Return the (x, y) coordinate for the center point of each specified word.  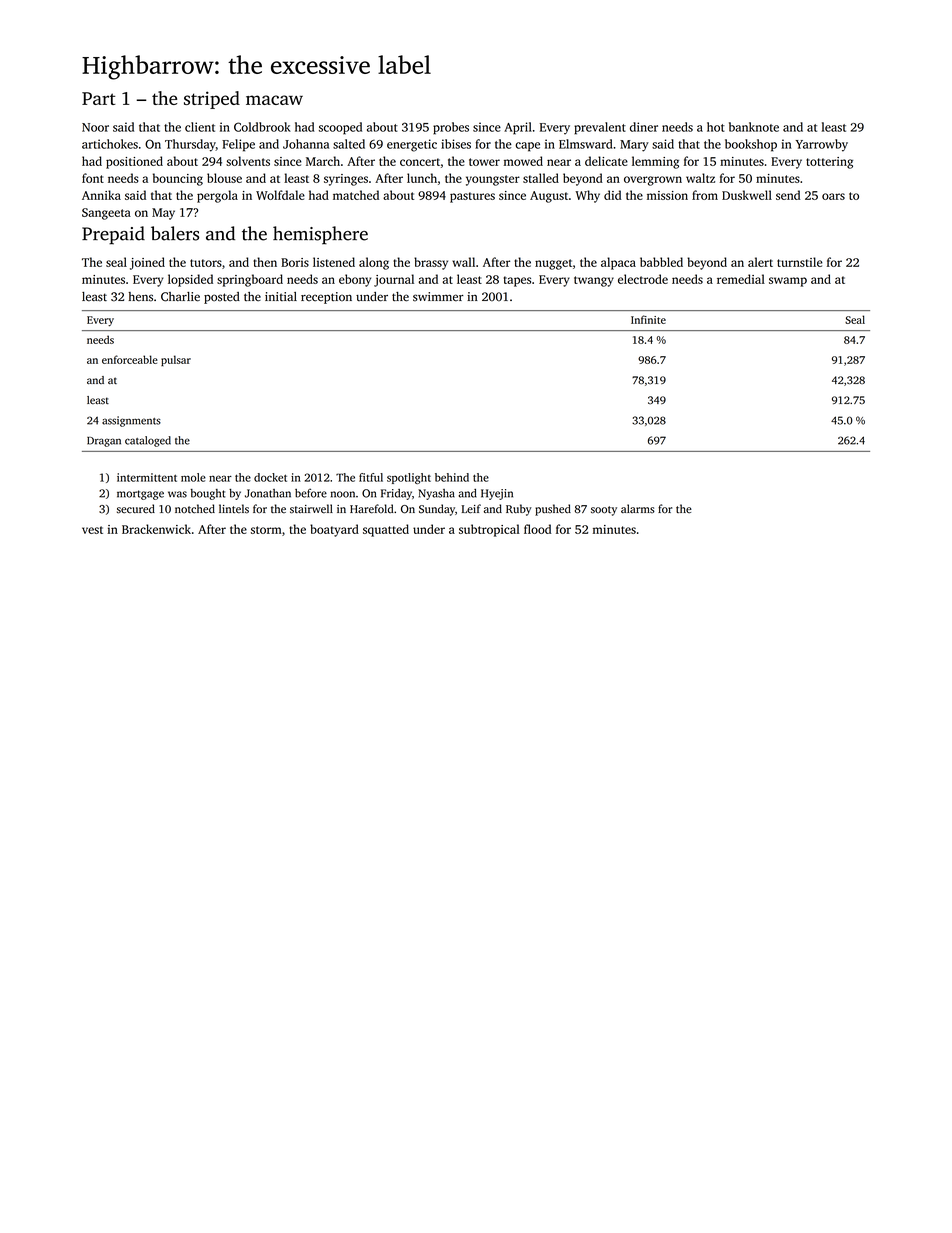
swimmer (438, 297)
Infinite (648, 319)
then (265, 262)
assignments (131, 421)
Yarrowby (821, 145)
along (374, 263)
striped (212, 100)
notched (195, 509)
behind (452, 477)
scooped (340, 128)
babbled (661, 262)
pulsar (176, 360)
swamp (788, 282)
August (549, 197)
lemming (655, 162)
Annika (101, 195)
